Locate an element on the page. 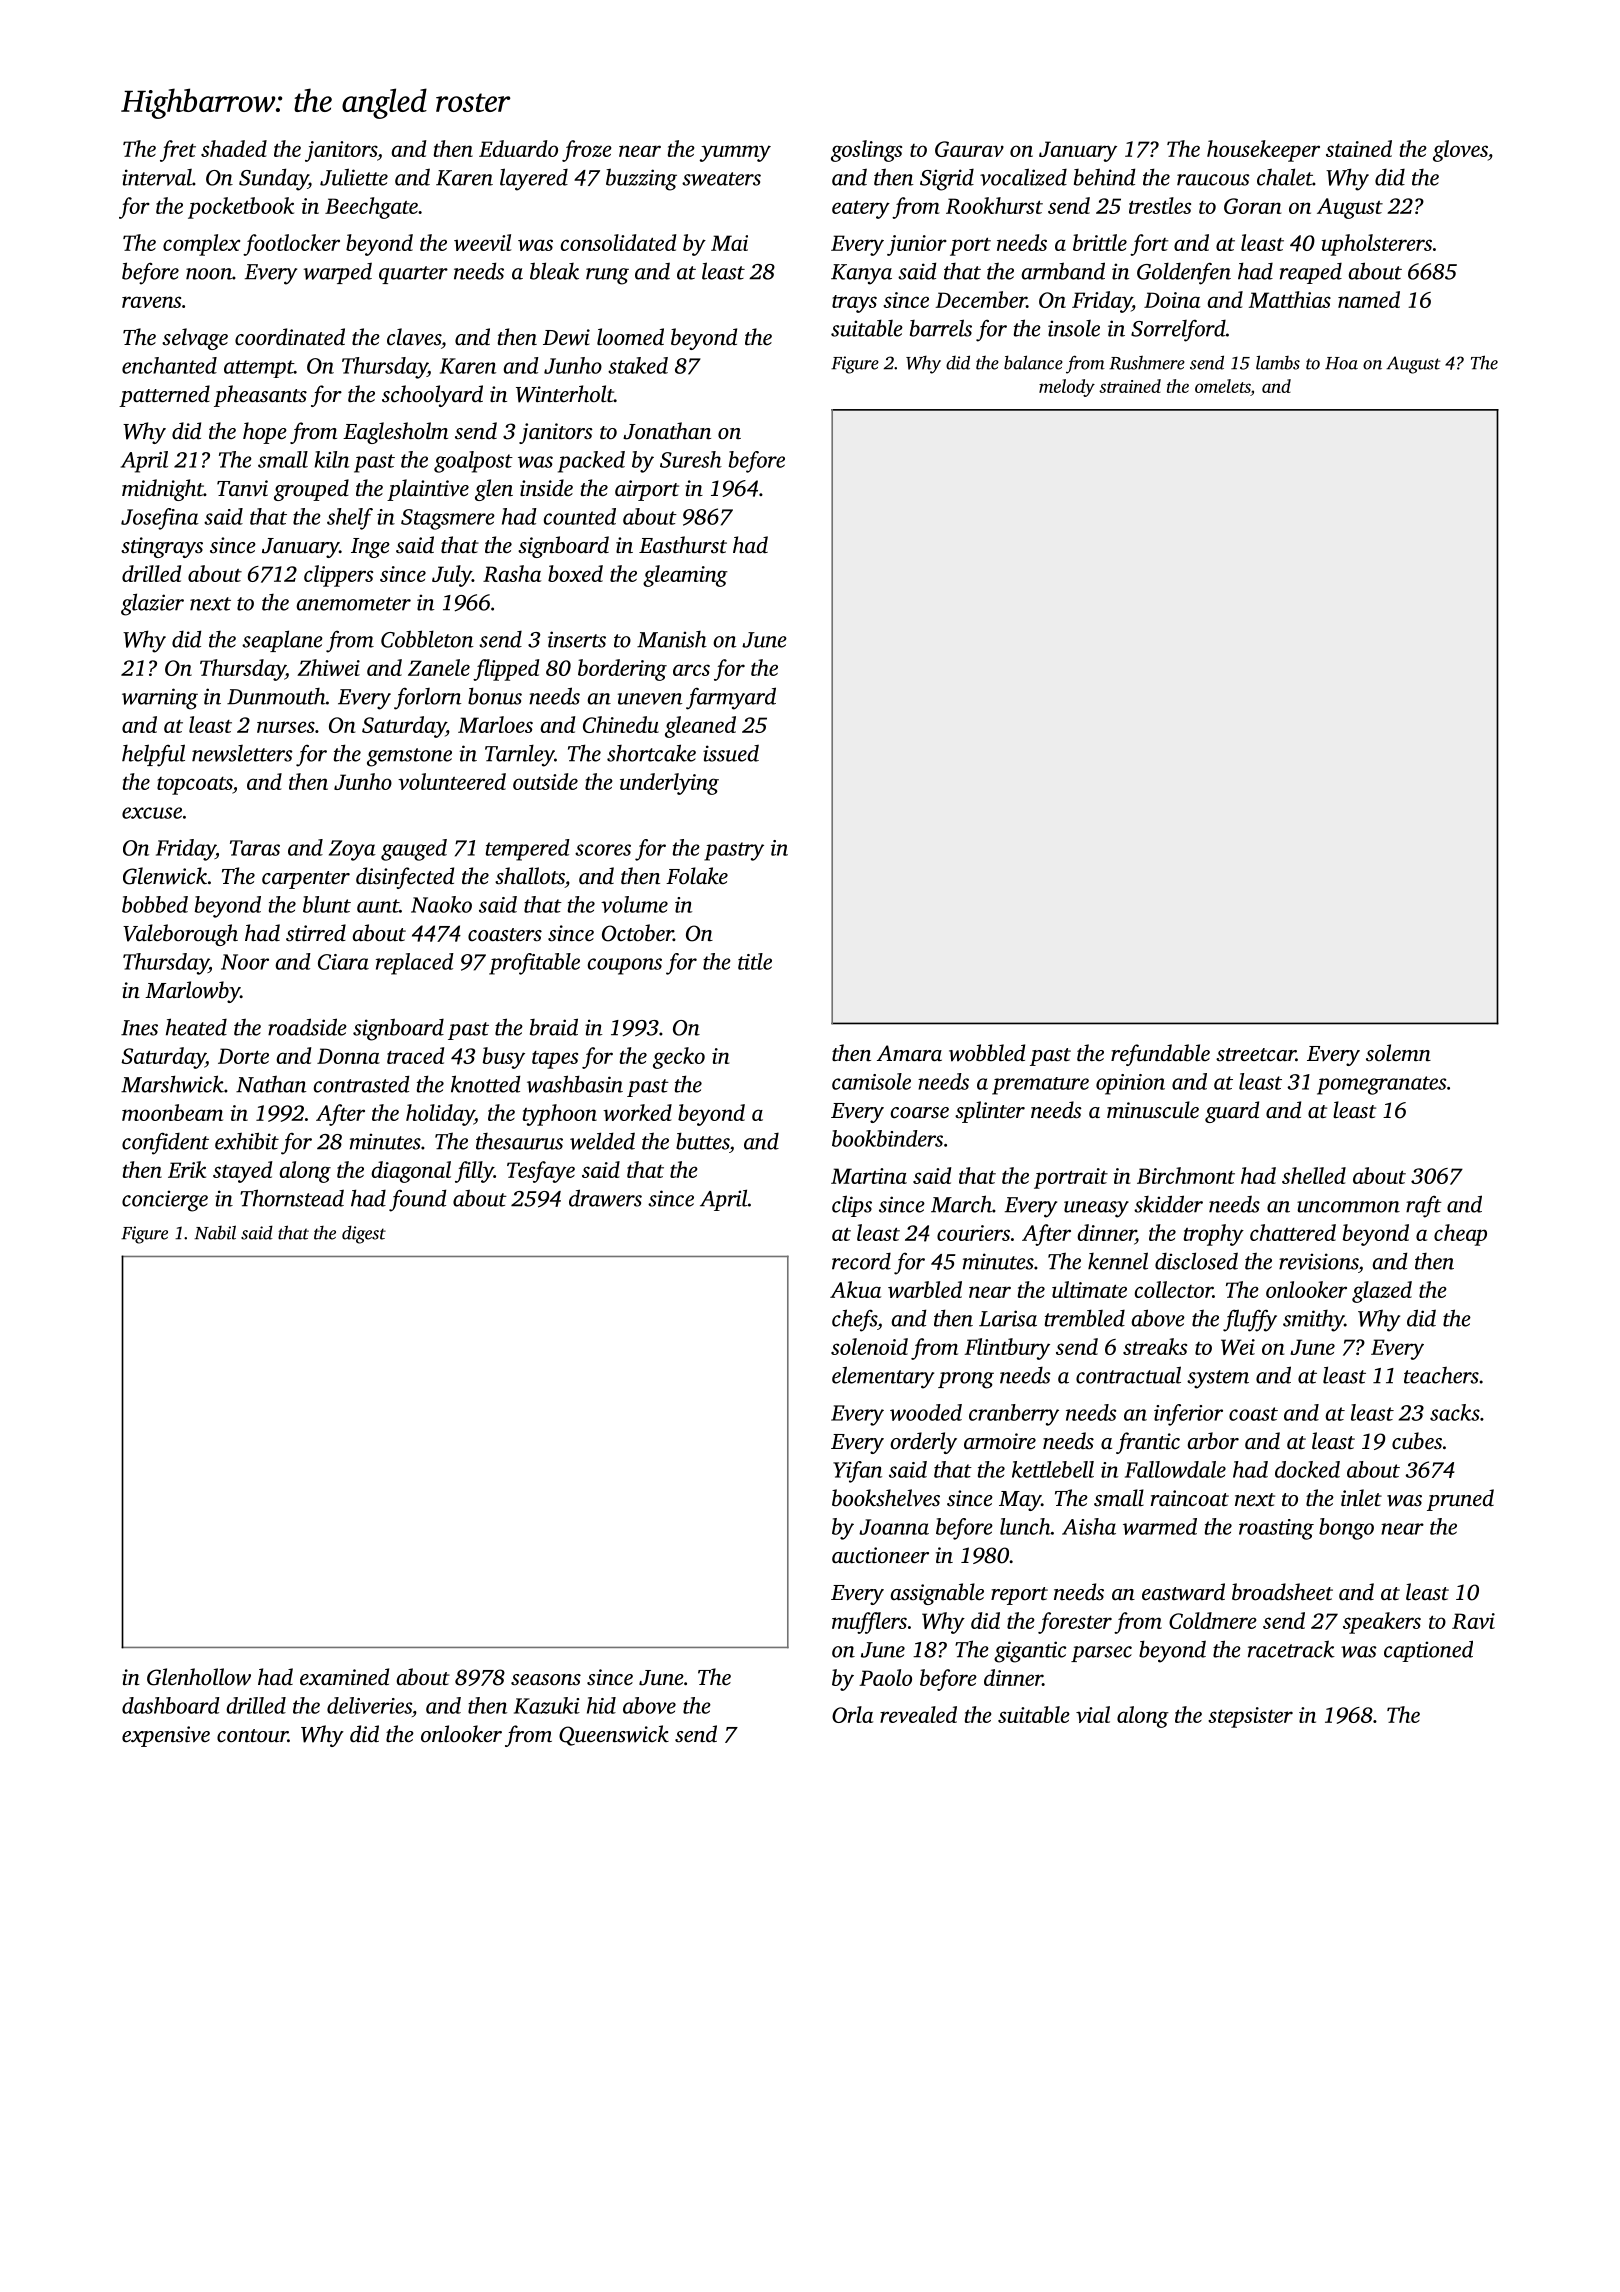 The width and height of the image is (1620, 2292). Hoa is located at coordinates (1341, 363).
